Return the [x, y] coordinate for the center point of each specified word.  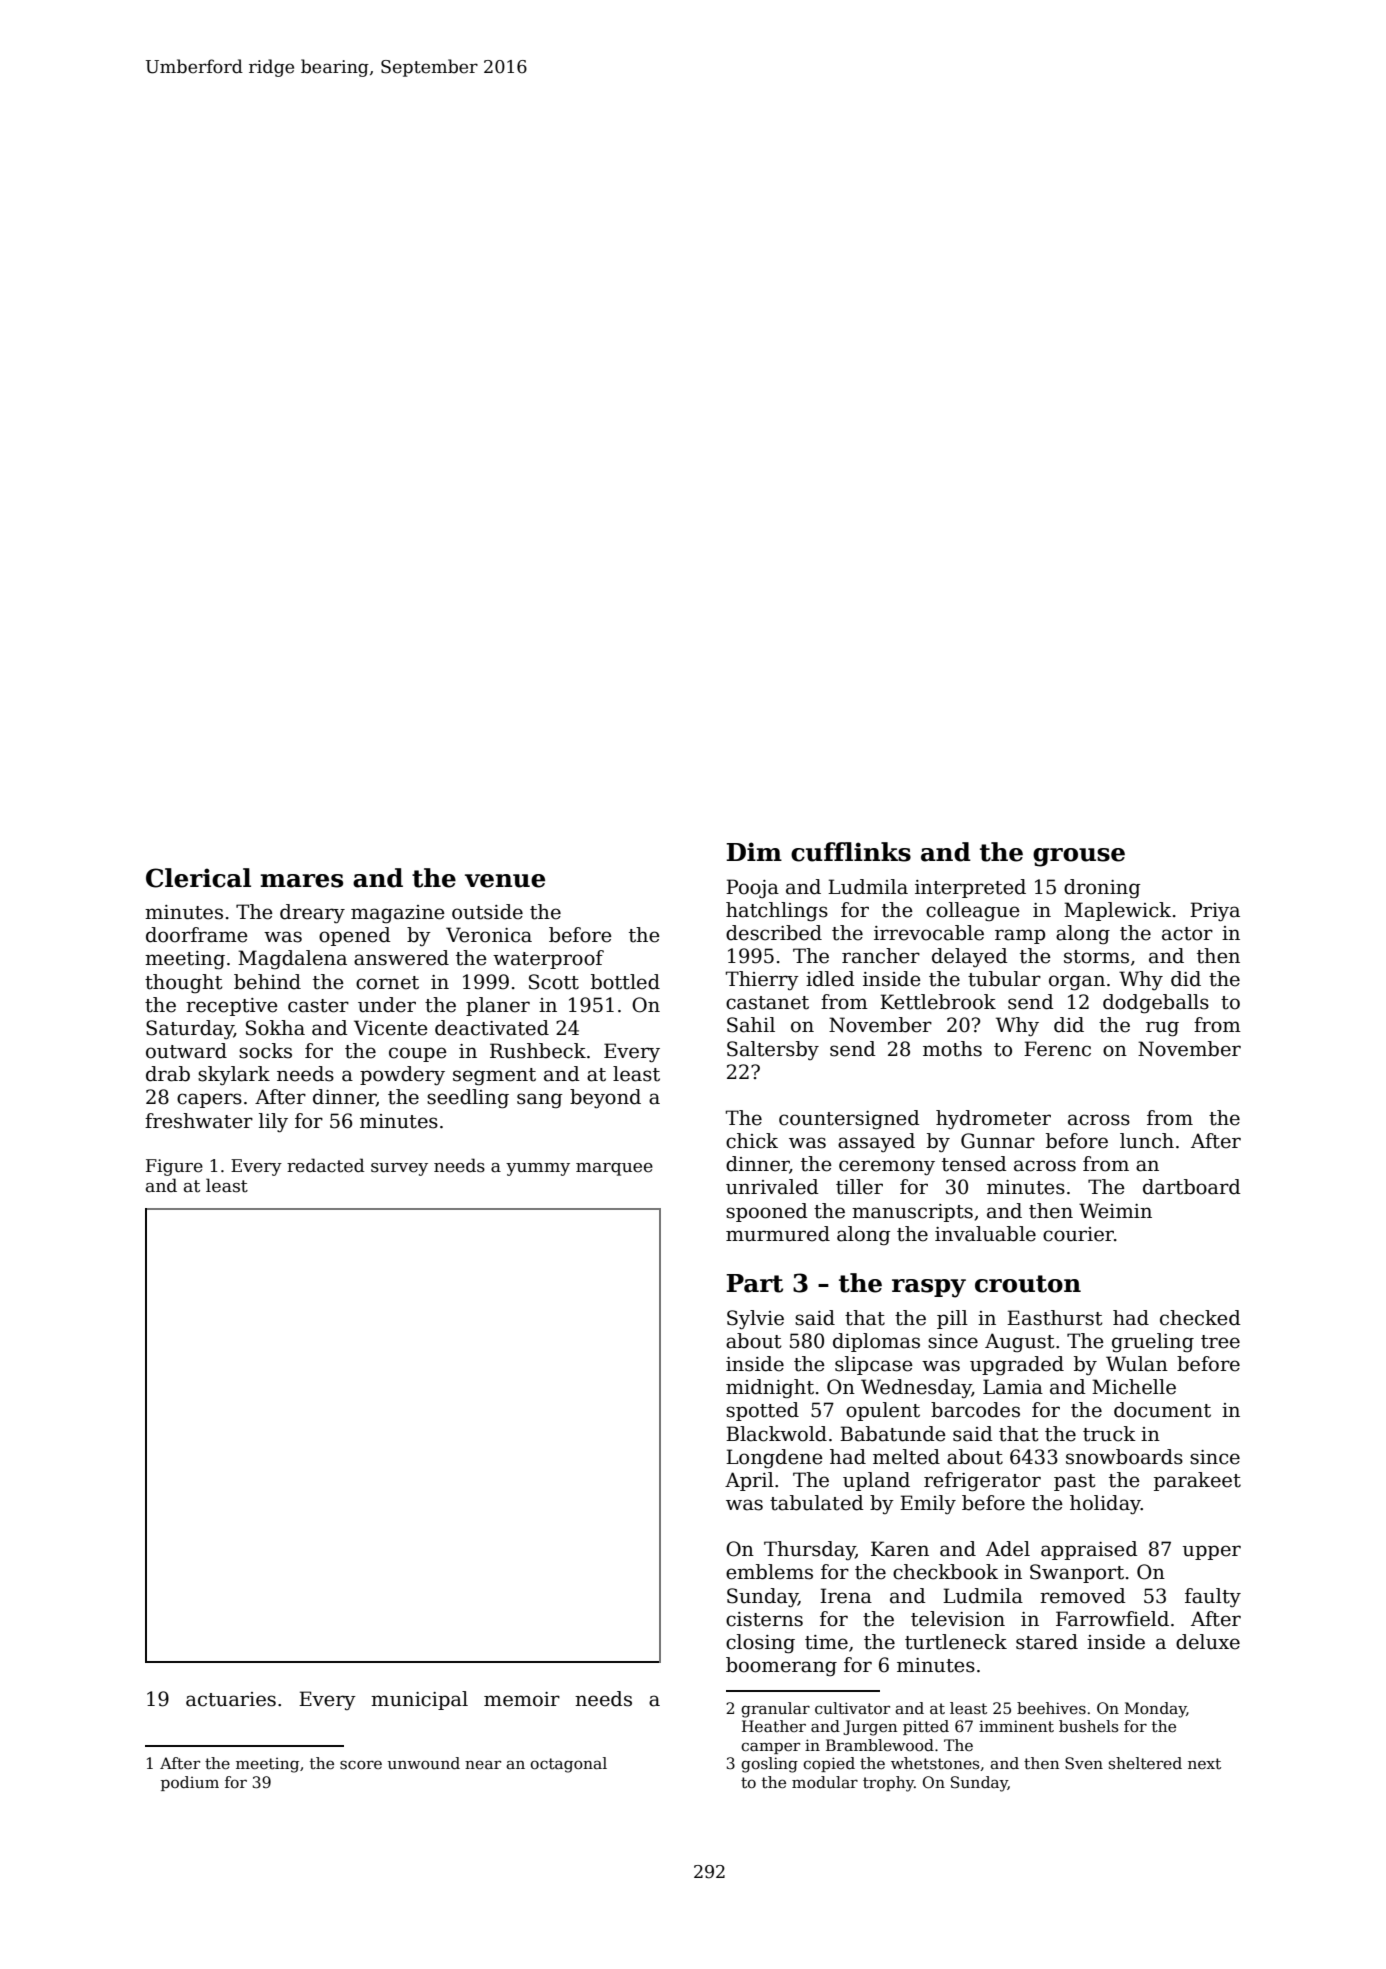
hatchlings [777, 912]
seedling [468, 1099]
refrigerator [982, 1482]
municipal [419, 1700]
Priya [1215, 912]
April [749, 1481]
